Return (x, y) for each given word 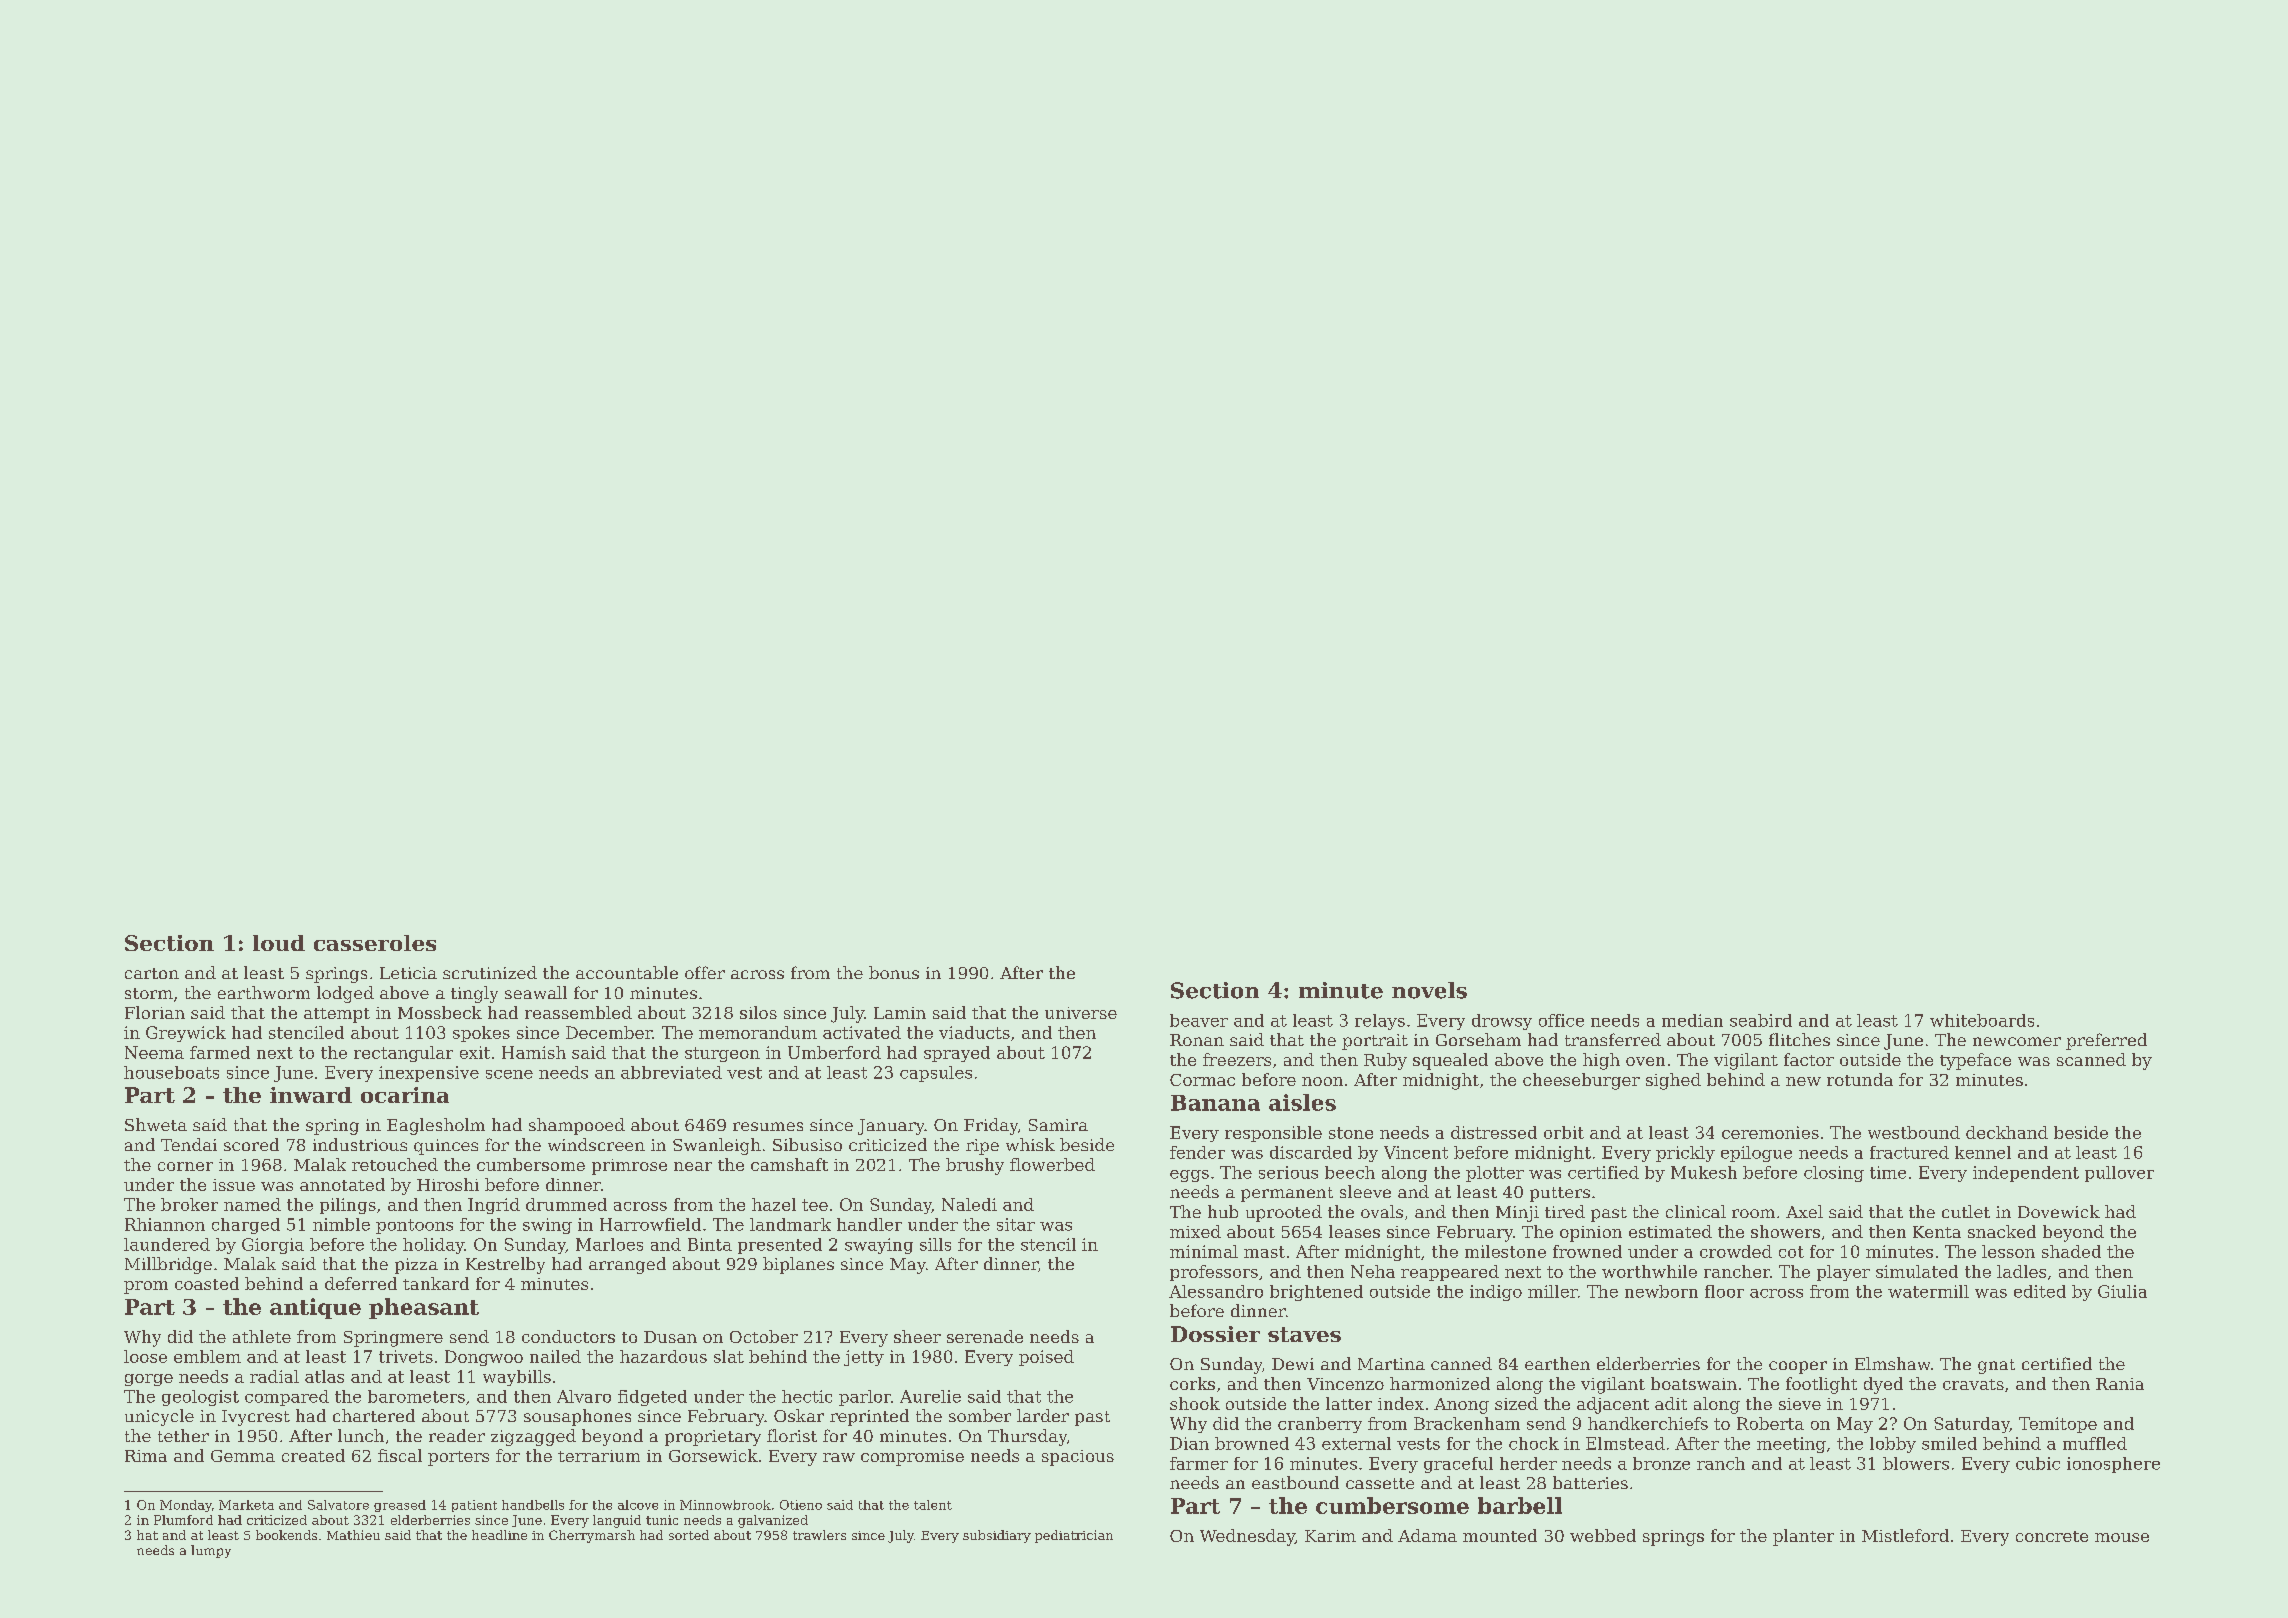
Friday (991, 1126)
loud (279, 943)
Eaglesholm (436, 1126)
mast (1264, 1252)
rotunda (1860, 1079)
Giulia (2122, 1291)
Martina (1391, 1364)
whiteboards (1982, 1020)
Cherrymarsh (592, 1536)
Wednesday (1247, 1537)
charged (246, 1226)
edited (2040, 1291)
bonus (894, 972)
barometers (416, 1396)
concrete (2052, 1536)
